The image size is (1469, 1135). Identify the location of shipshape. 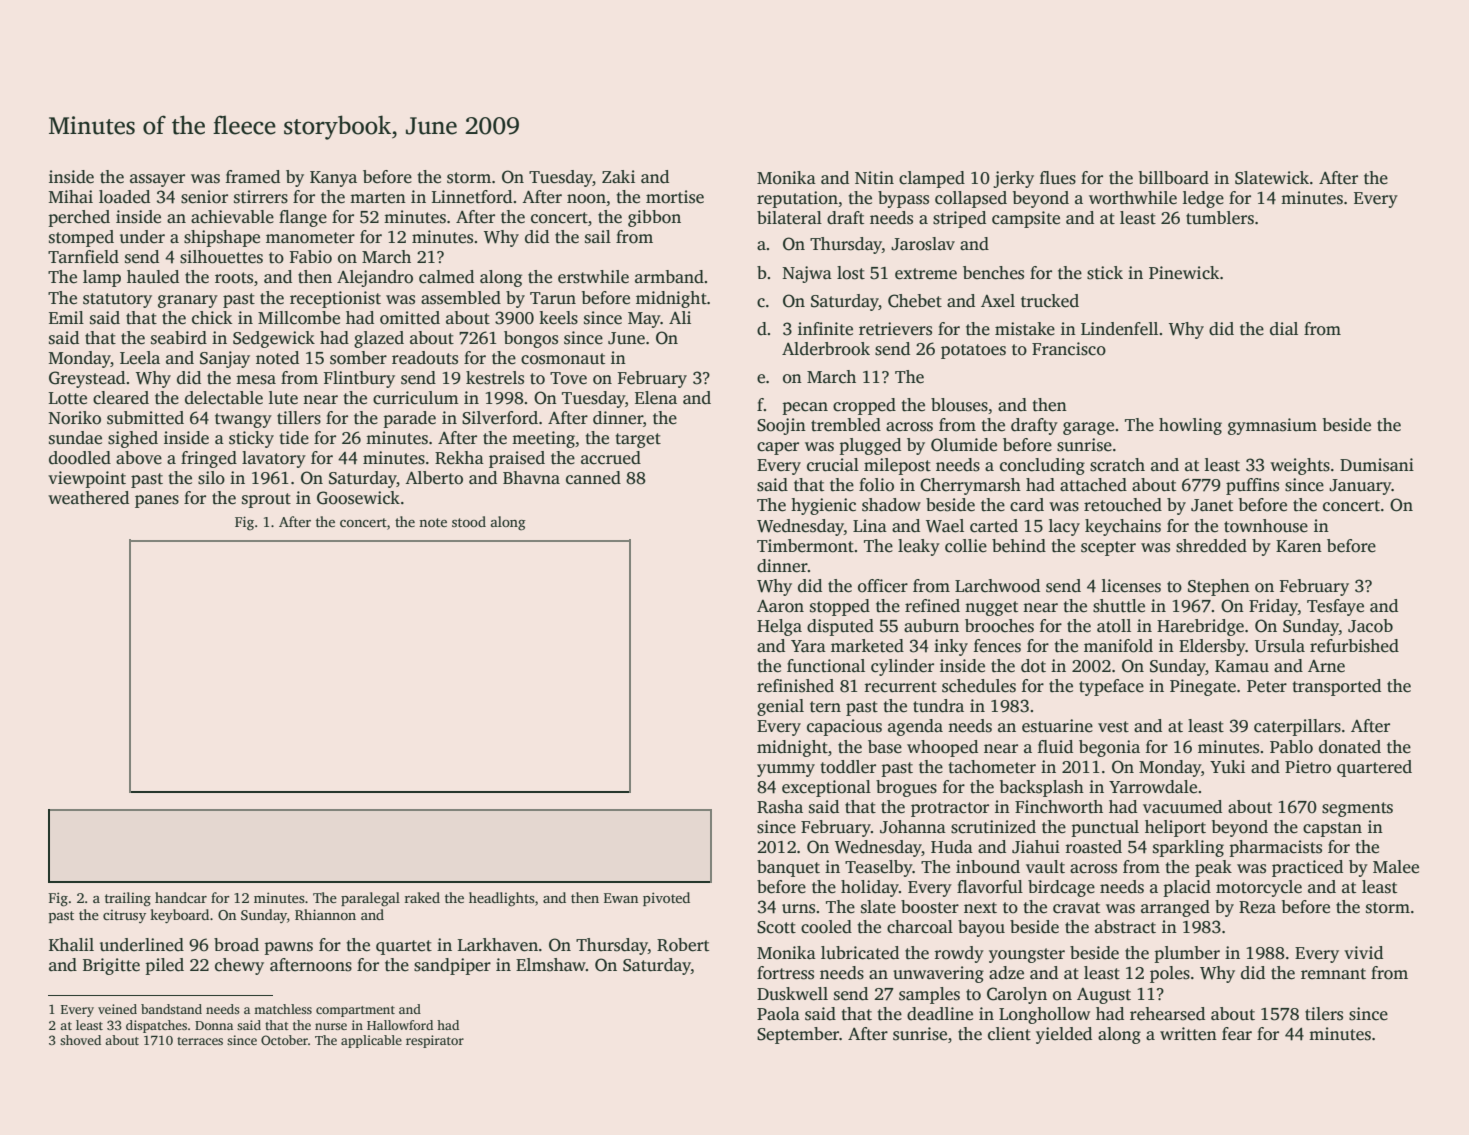
(222, 238).
